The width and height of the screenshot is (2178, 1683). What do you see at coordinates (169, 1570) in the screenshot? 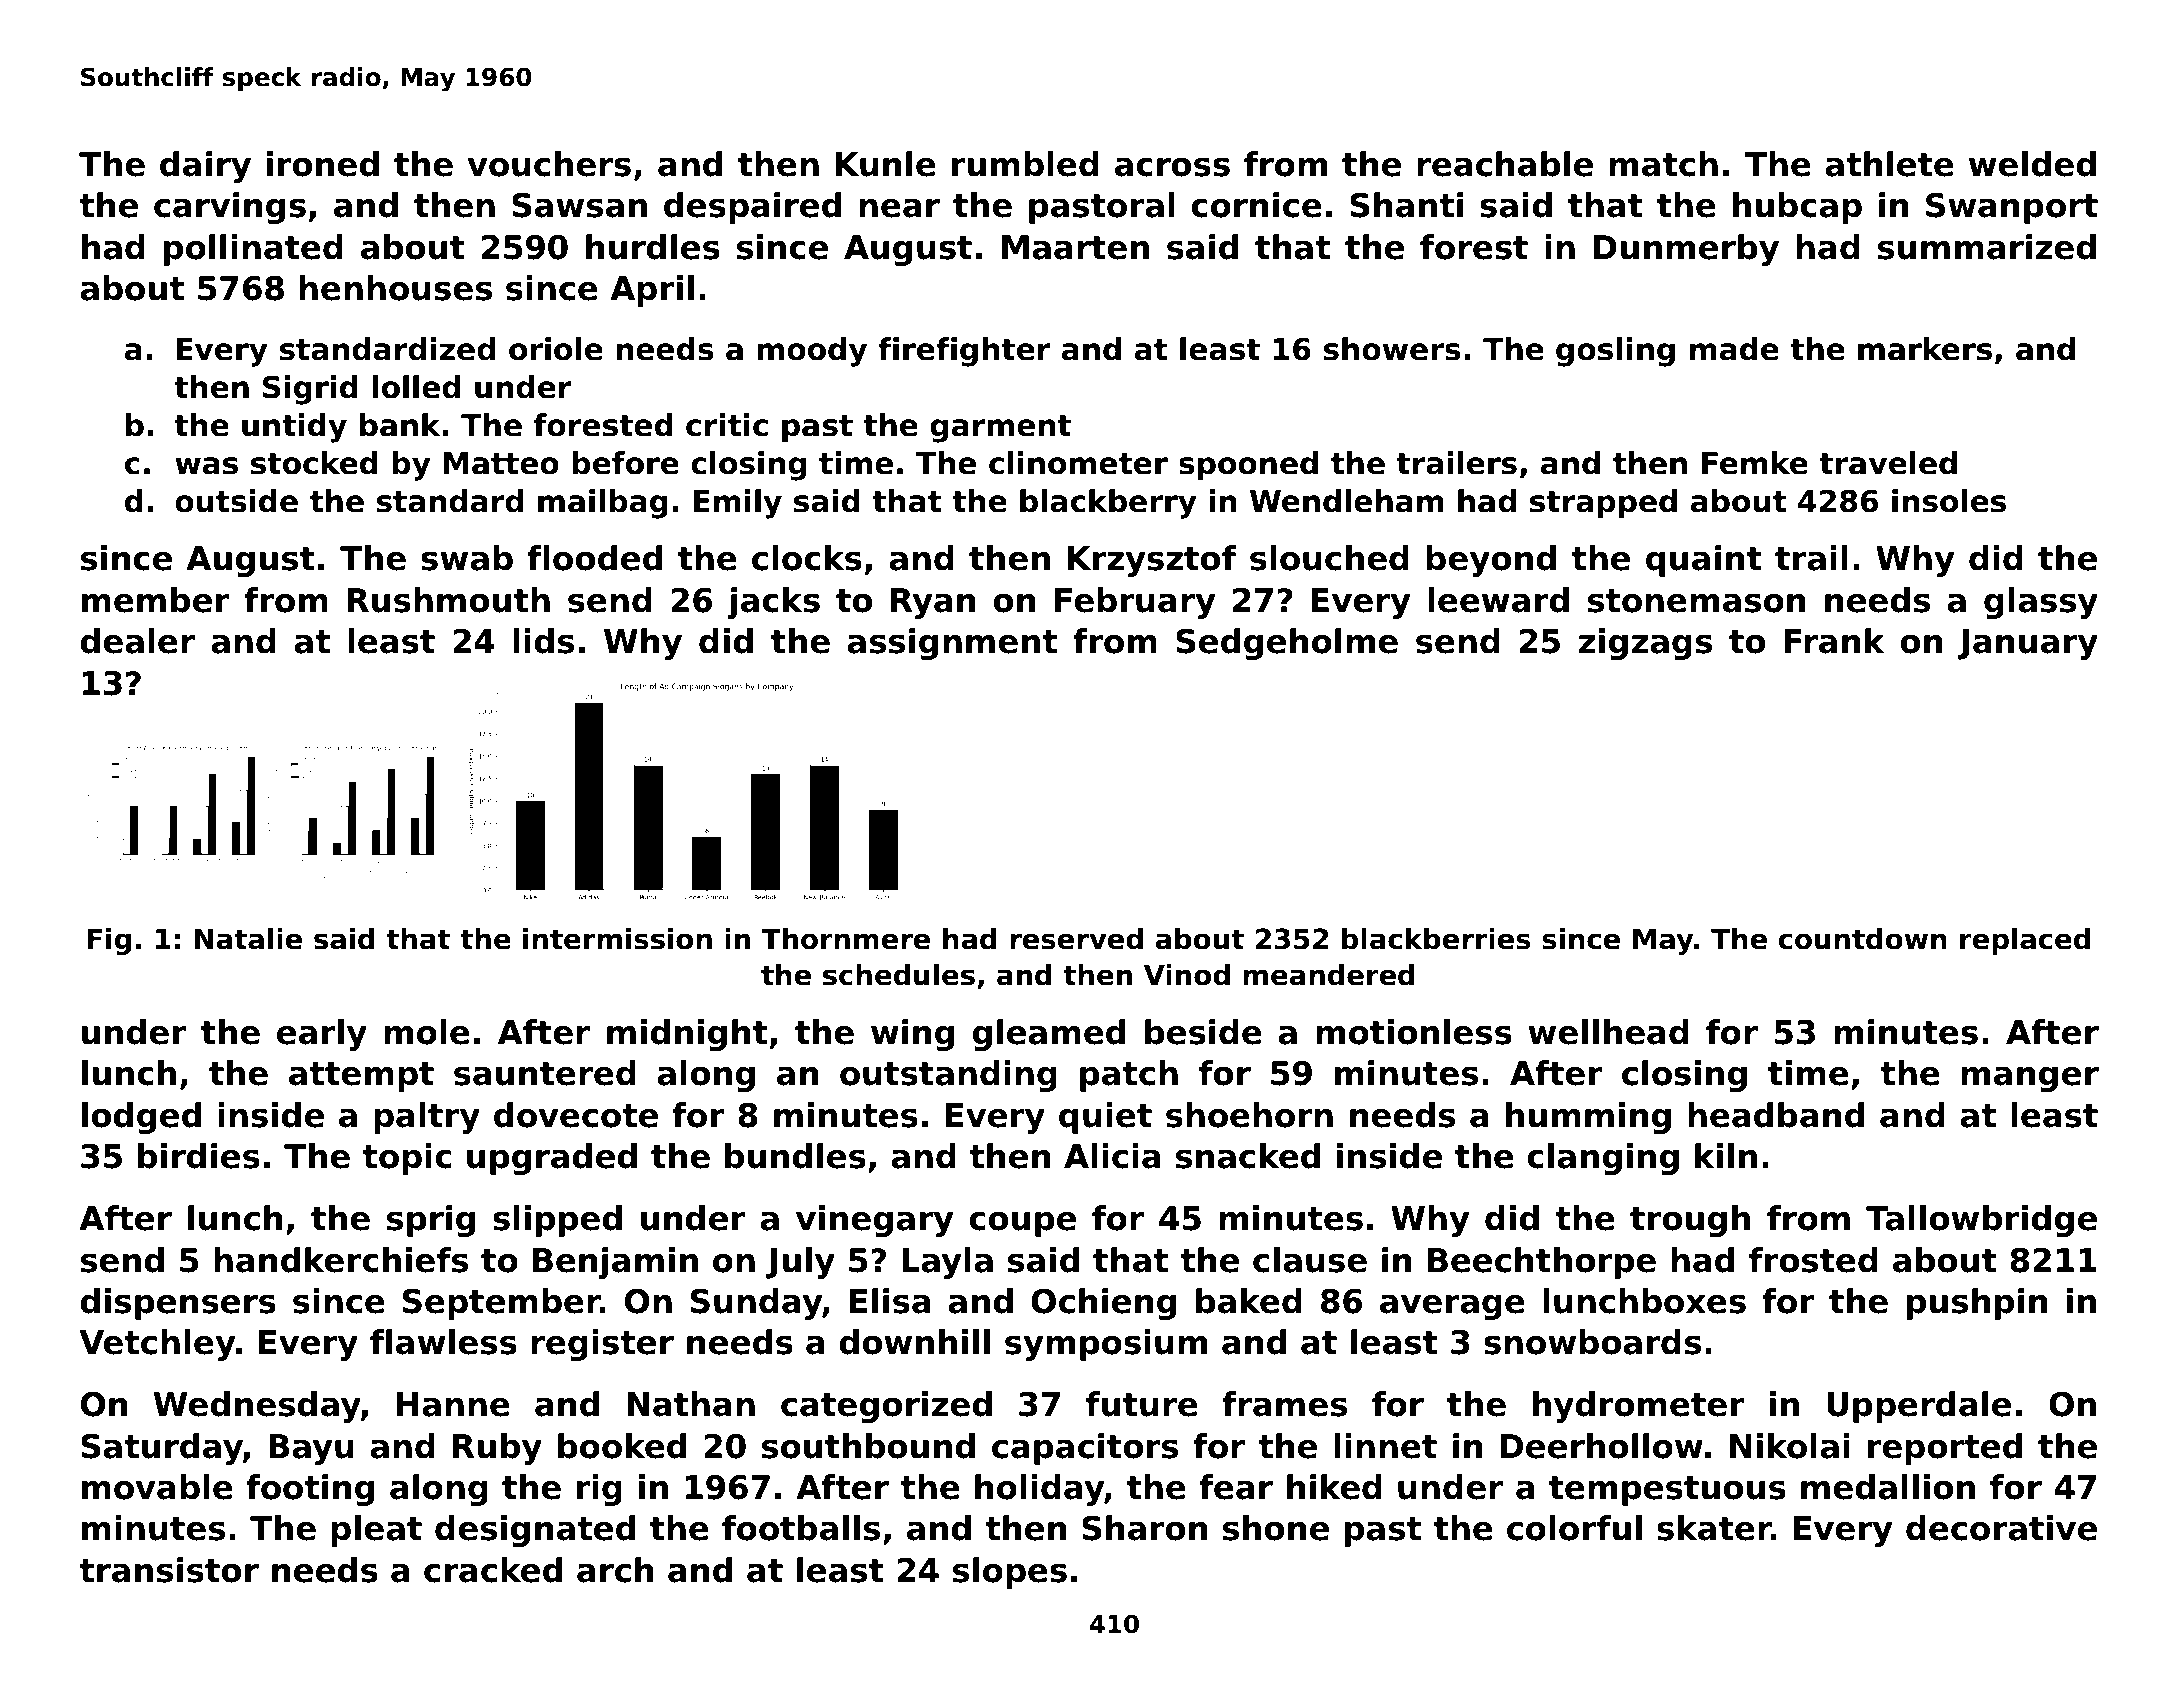
I see `transistor` at bounding box center [169, 1570].
